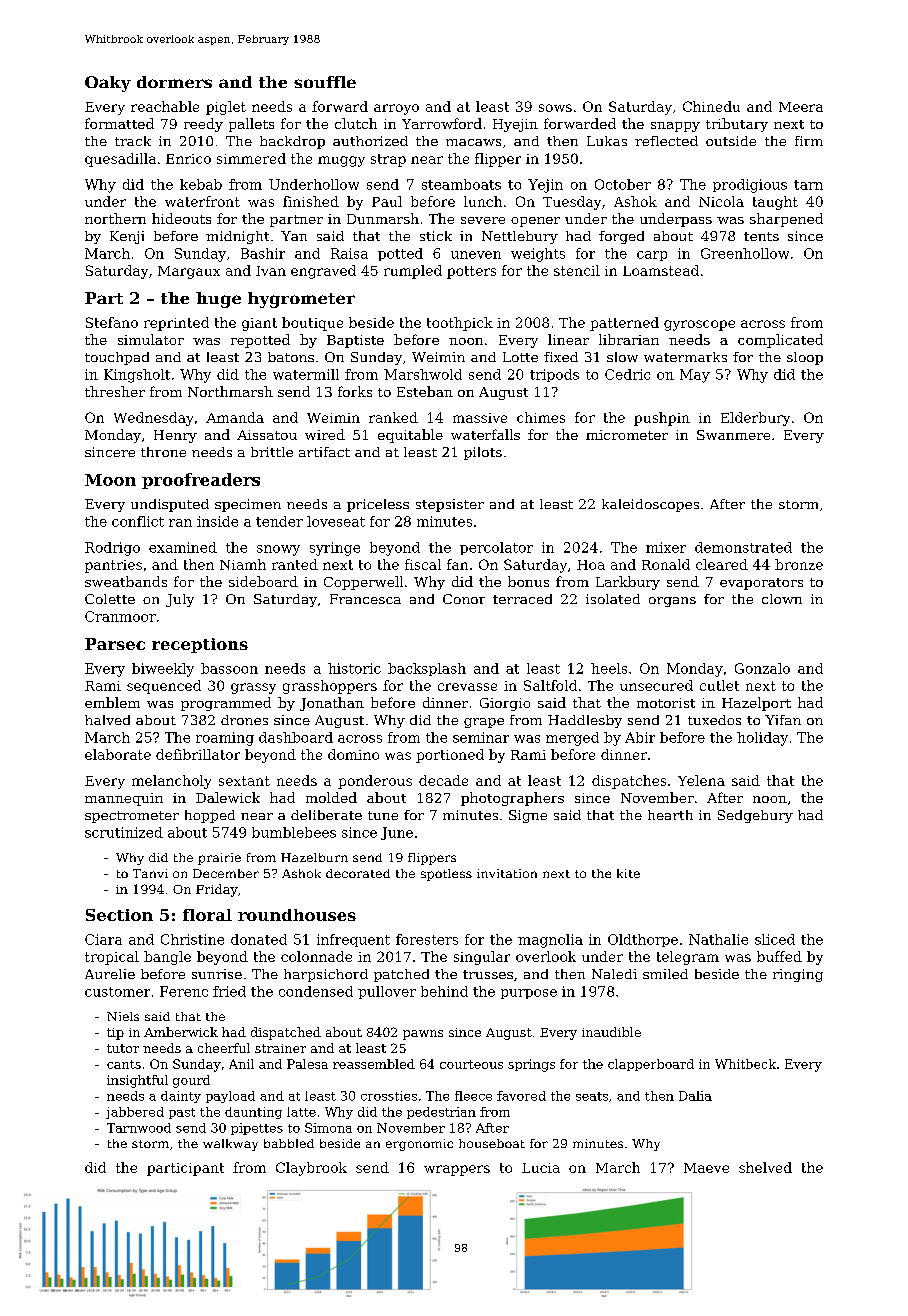 Image resolution: width=908 pixels, height=1316 pixels. Describe the element at coordinates (174, 82) in the screenshot. I see `dormers` at that location.
